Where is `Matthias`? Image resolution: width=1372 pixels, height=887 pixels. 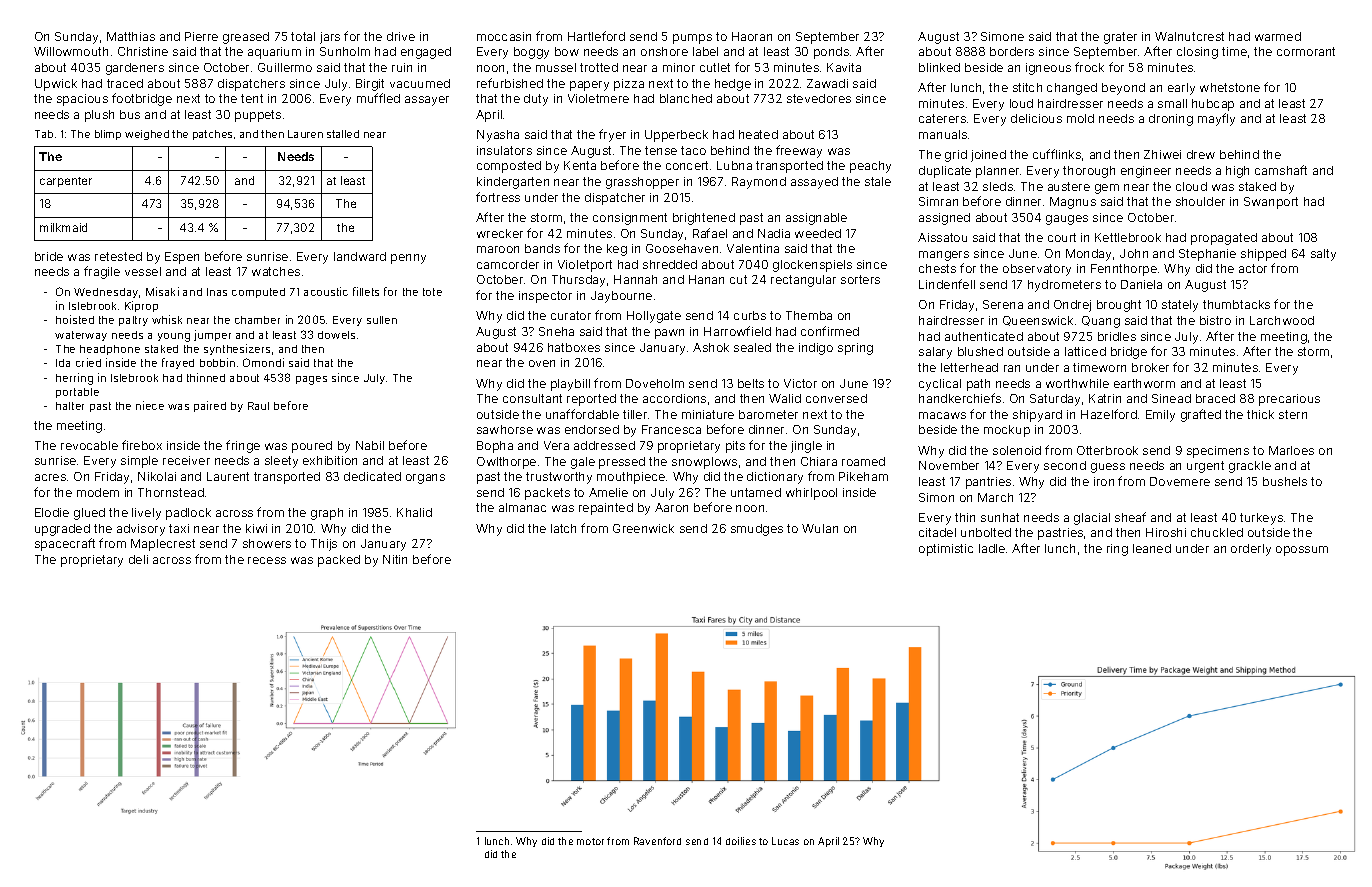
Matthias is located at coordinates (131, 36).
